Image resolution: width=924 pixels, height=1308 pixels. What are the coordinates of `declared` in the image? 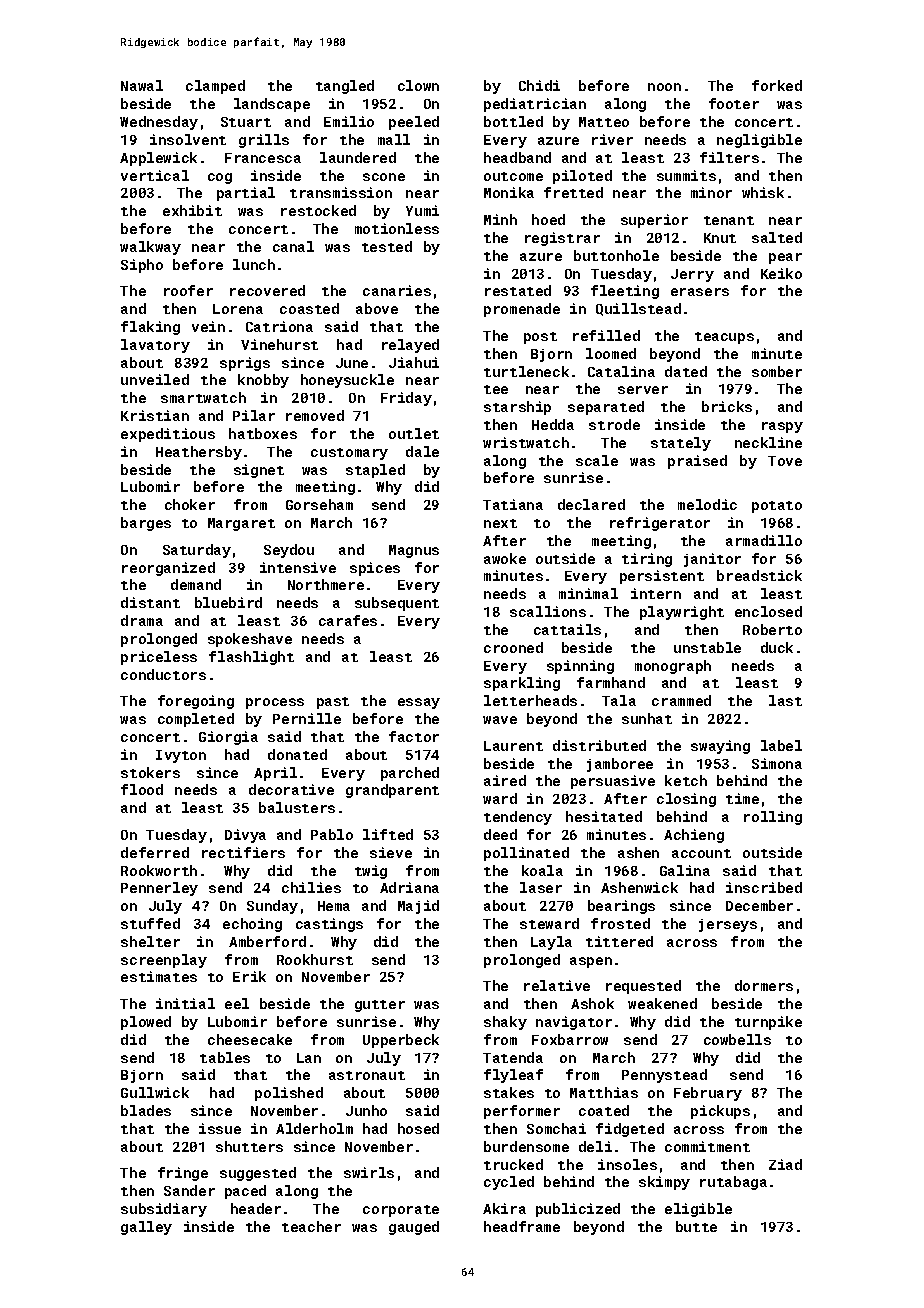 It's located at (591, 504).
